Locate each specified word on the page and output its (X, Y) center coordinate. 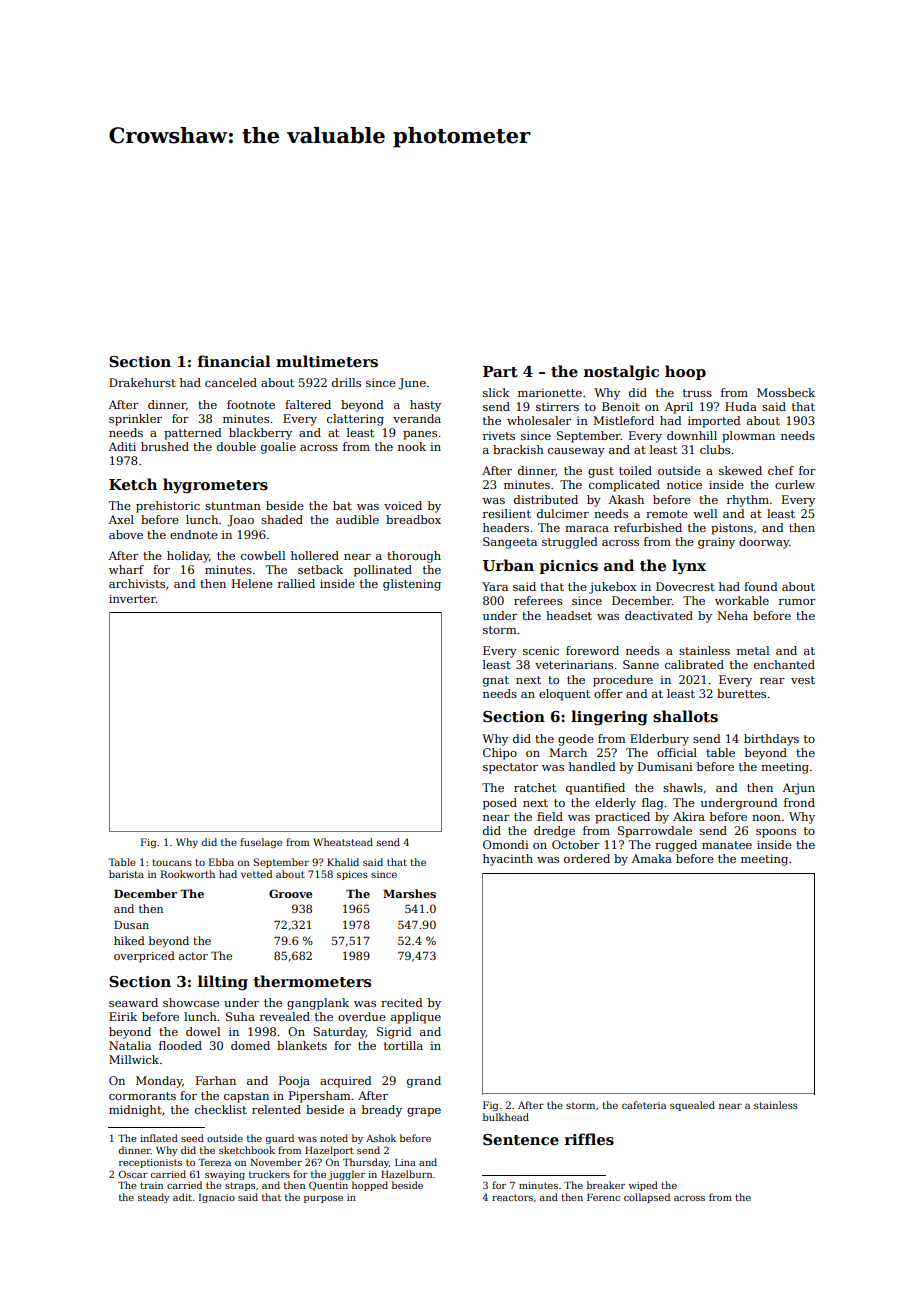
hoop (685, 372)
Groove (291, 893)
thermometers (312, 981)
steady (154, 1198)
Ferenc (603, 1197)
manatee (727, 845)
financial (234, 361)
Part (500, 371)
